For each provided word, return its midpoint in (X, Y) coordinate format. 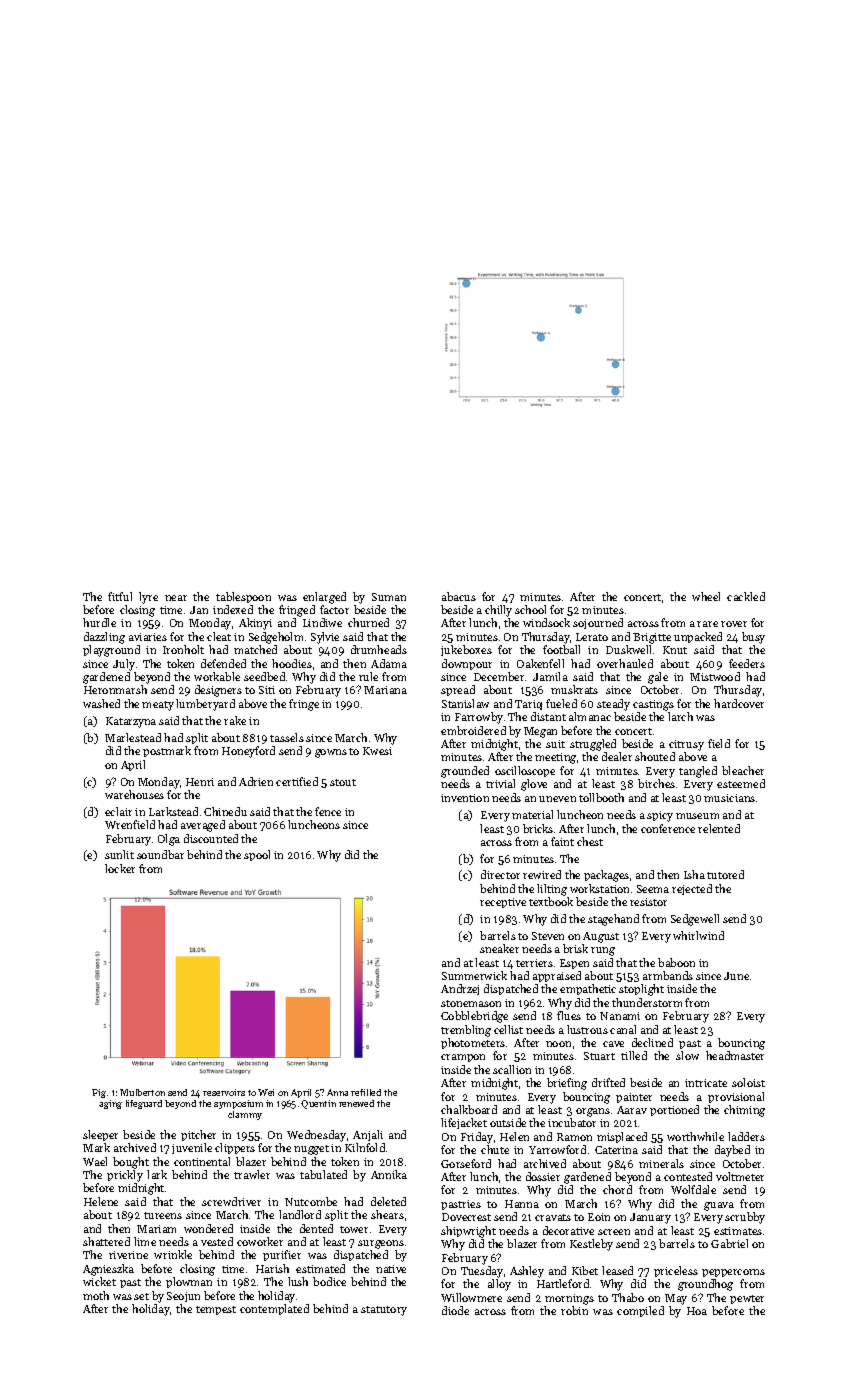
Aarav (632, 1110)
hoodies (292, 663)
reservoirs (224, 1092)
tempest (216, 1310)
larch (680, 716)
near (176, 598)
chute (495, 1149)
